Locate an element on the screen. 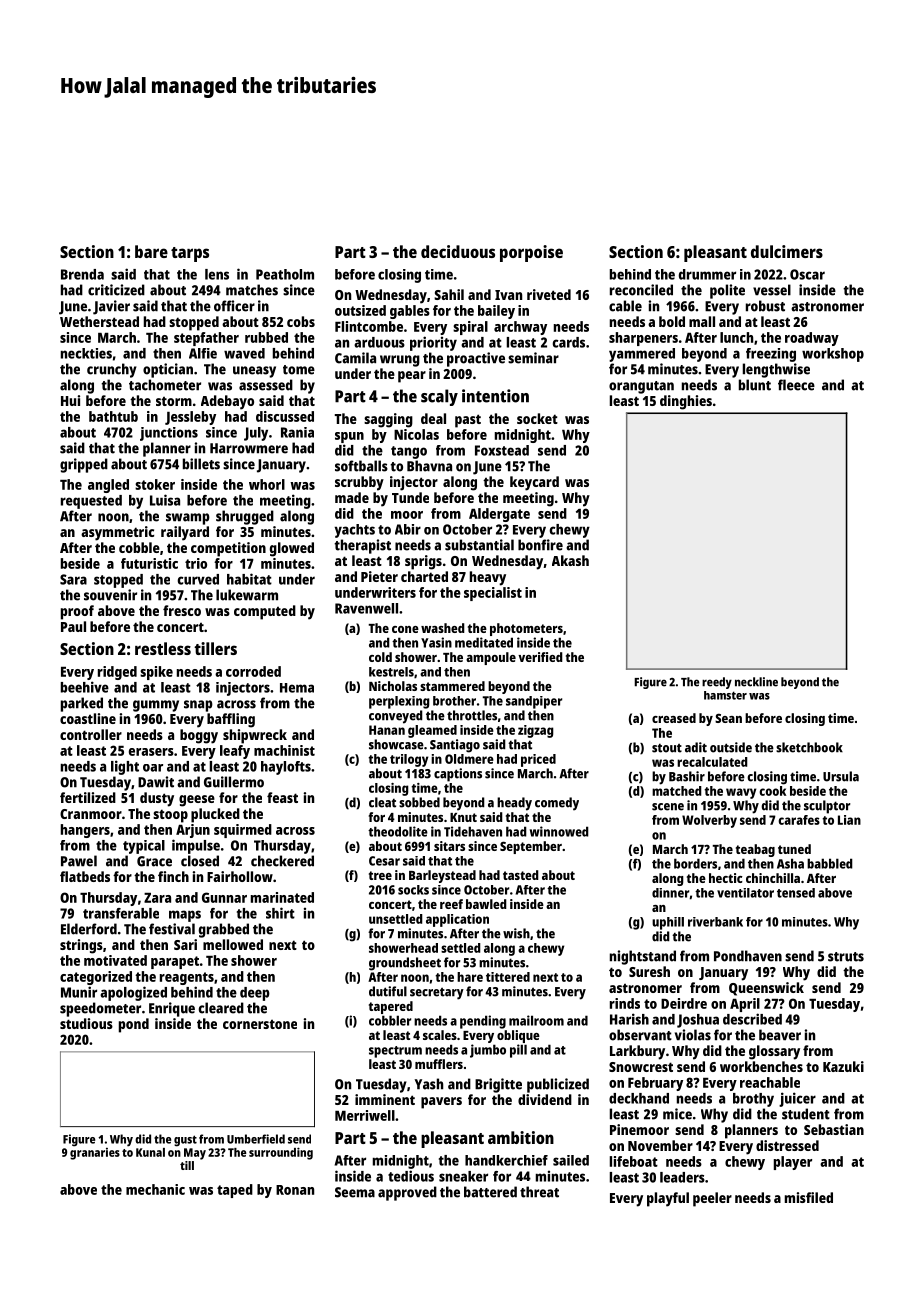 The height and width of the screenshot is (1308, 924). light is located at coordinates (125, 767).
